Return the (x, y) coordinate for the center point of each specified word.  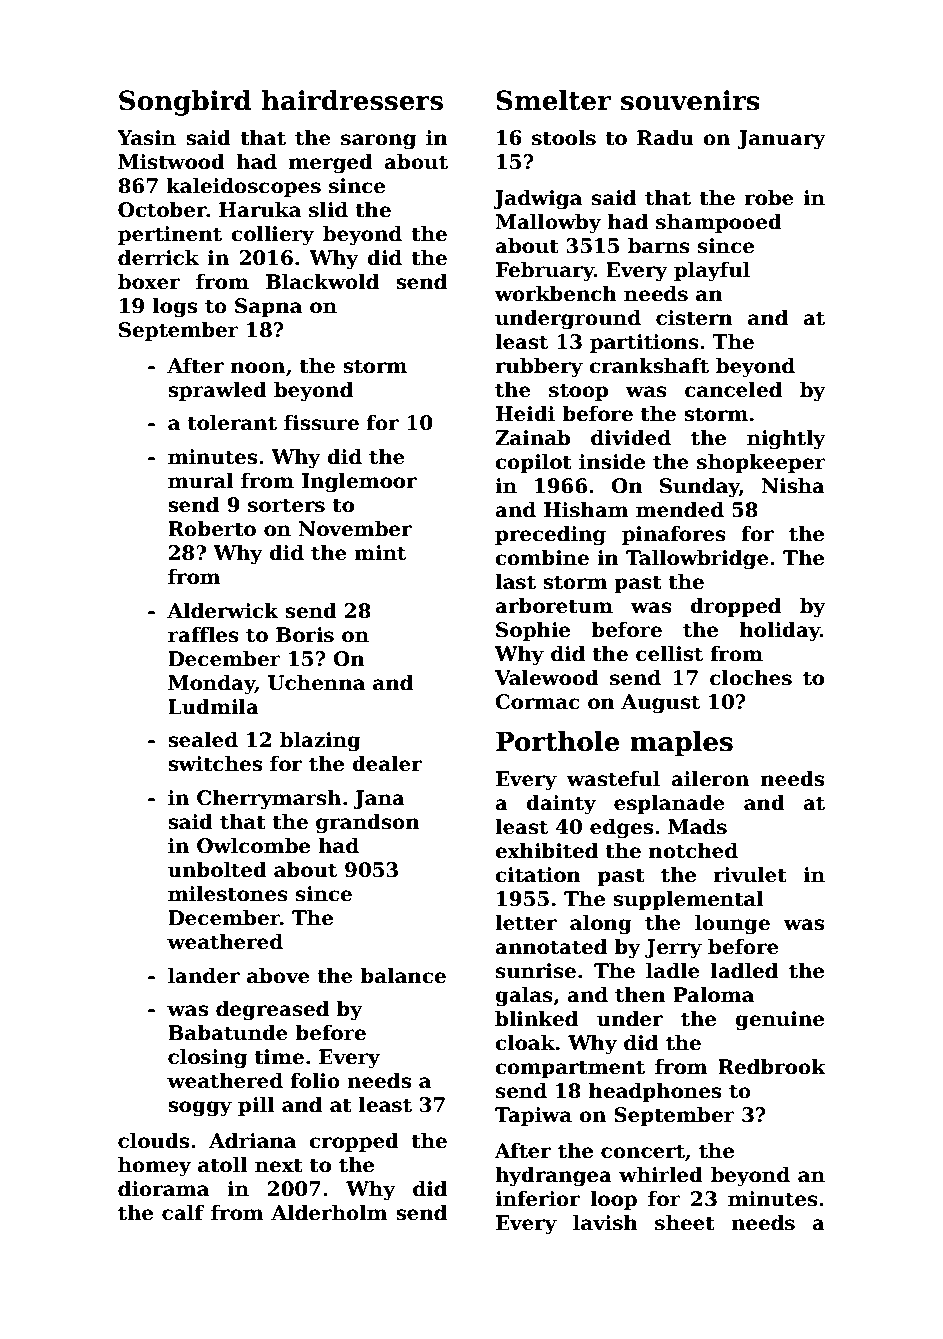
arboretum (554, 606)
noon (258, 368)
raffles (203, 635)
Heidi (525, 414)
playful (712, 272)
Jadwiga (537, 200)
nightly (786, 440)
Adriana (252, 1141)
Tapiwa (533, 1116)
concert (643, 1151)
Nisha (793, 486)
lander (204, 976)
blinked (536, 1019)
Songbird (185, 103)
